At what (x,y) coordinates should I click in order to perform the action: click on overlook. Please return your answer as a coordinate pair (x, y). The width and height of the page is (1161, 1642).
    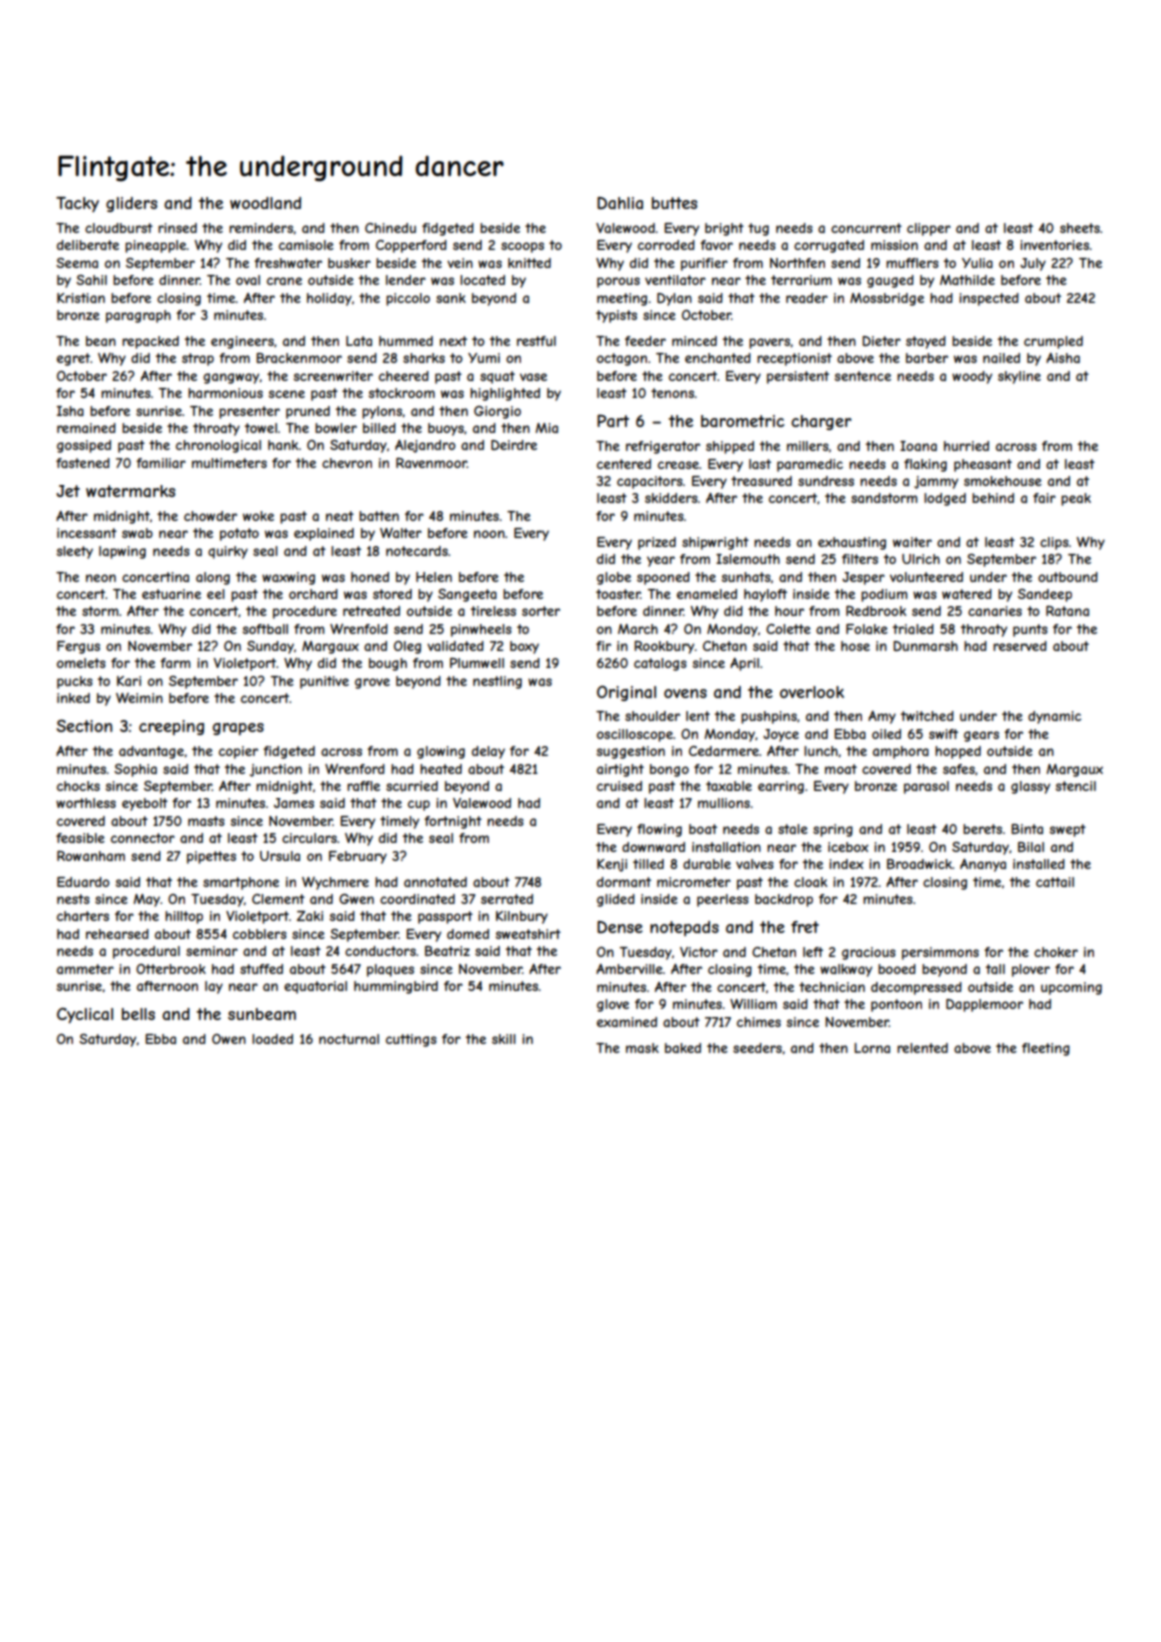
    Looking at the image, I should click on (812, 692).
